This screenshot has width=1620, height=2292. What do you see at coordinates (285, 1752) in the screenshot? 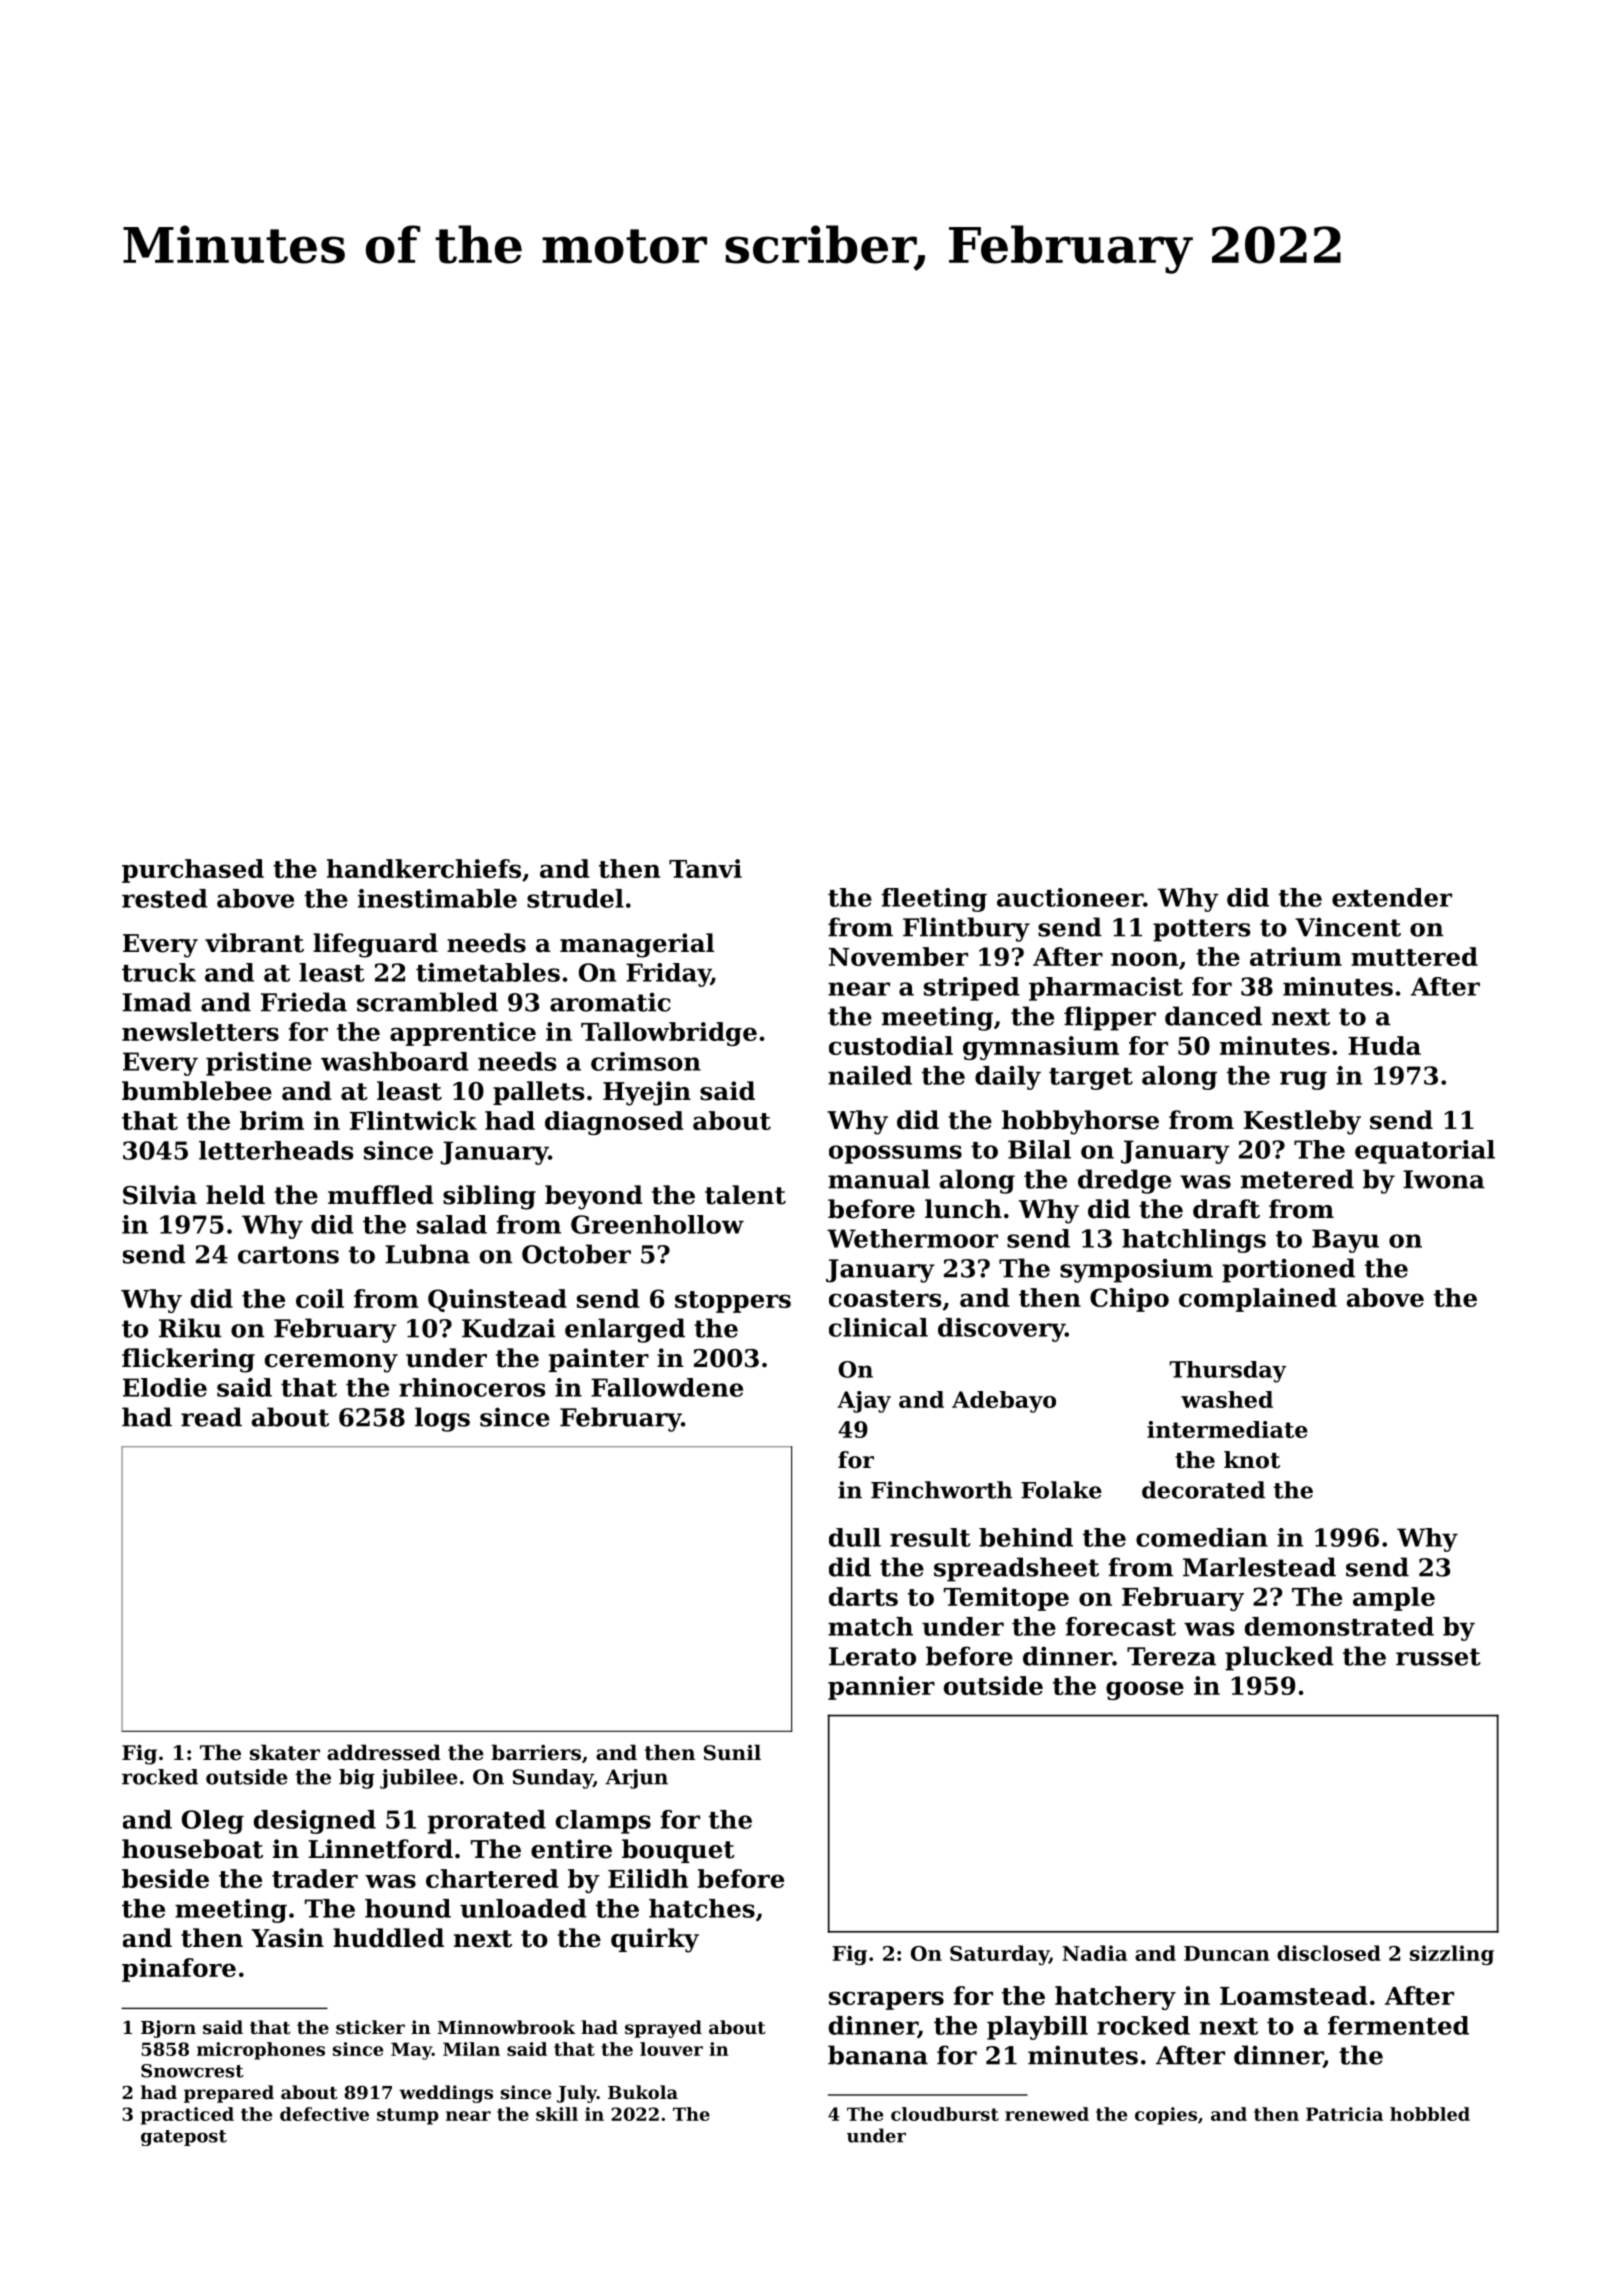
I see `skater` at bounding box center [285, 1752].
